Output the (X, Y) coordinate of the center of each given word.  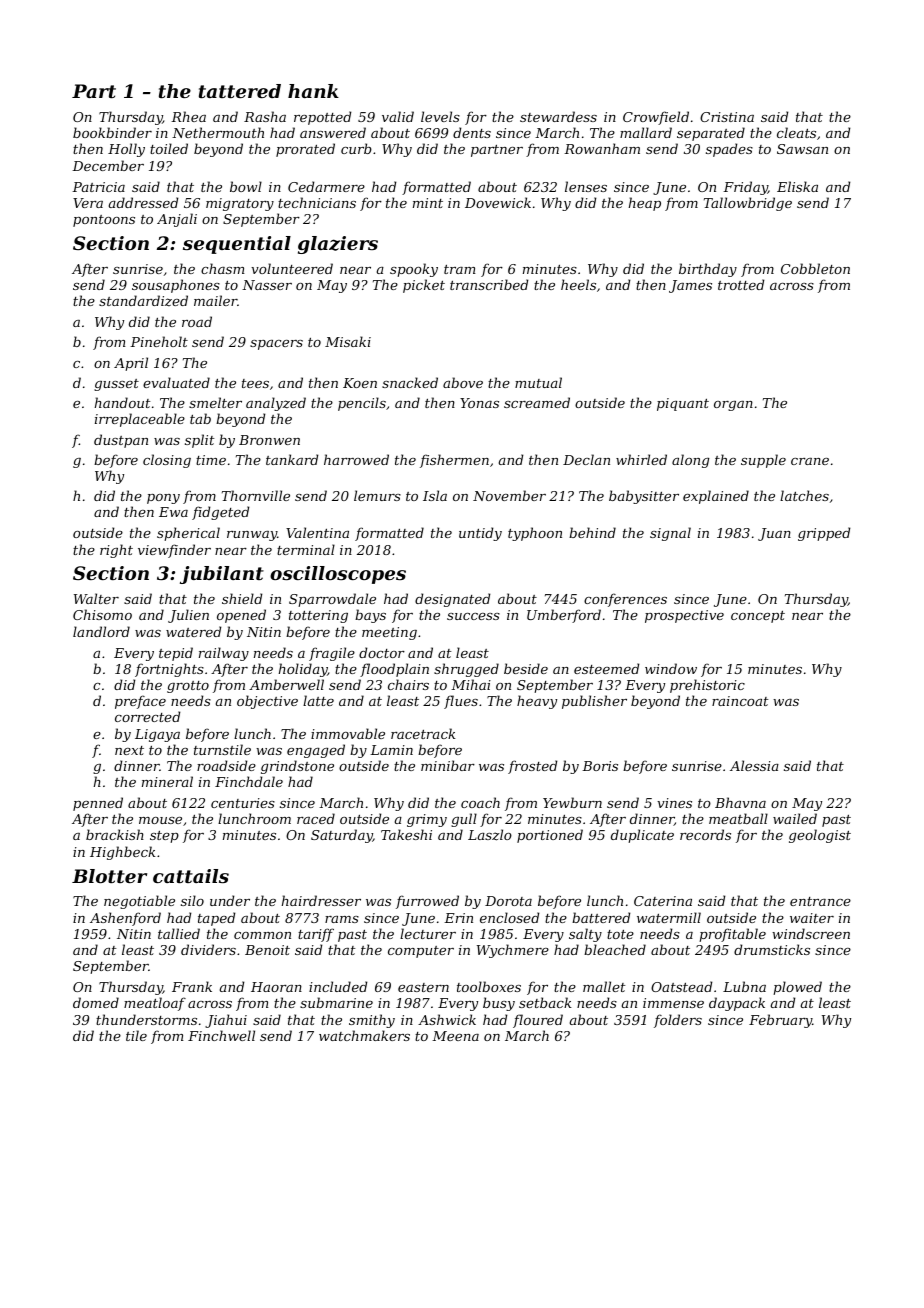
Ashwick (447, 1019)
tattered (240, 91)
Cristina (727, 117)
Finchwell (221, 1035)
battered (601, 917)
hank (313, 91)
